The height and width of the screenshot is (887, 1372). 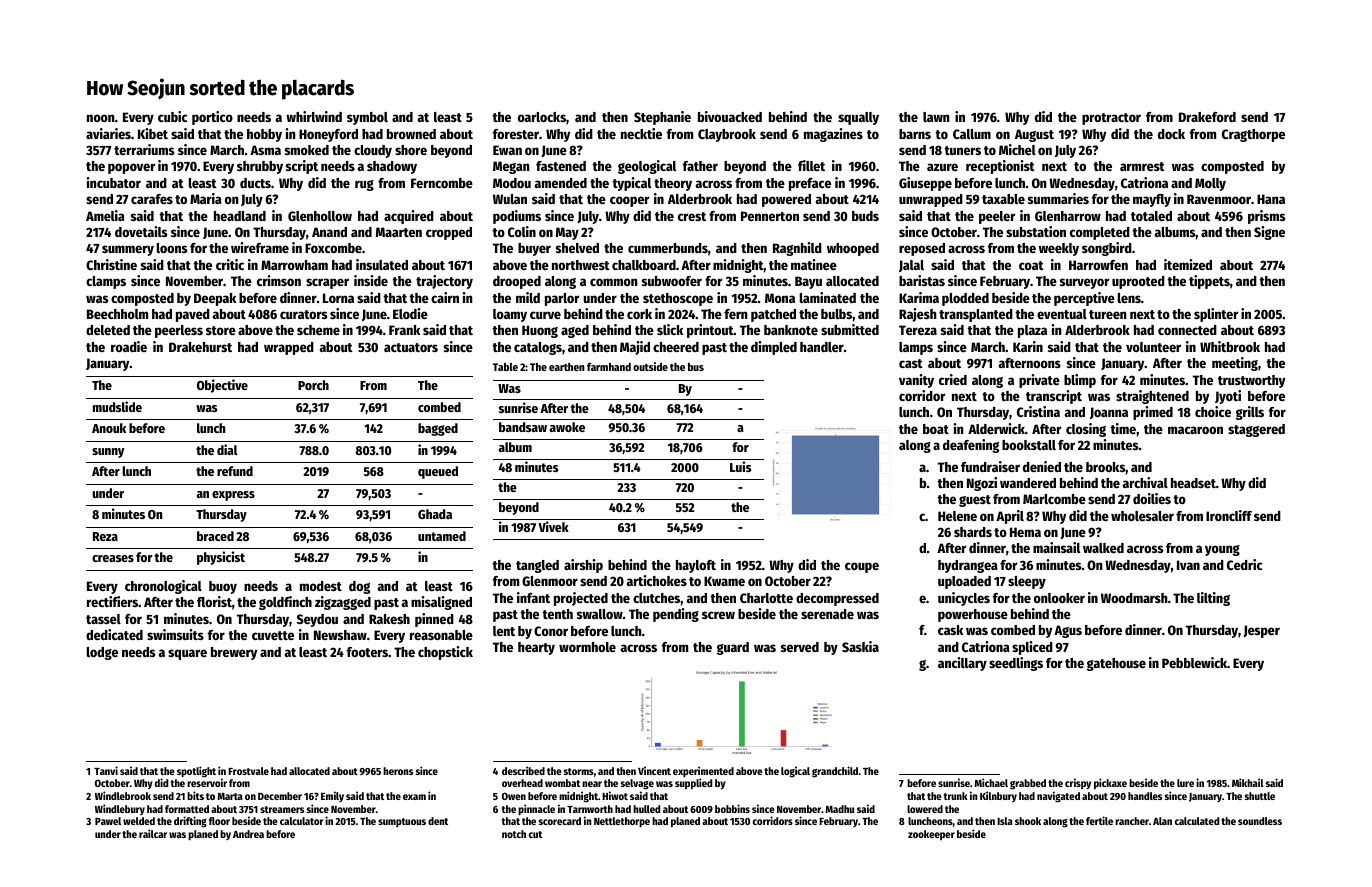 I want to click on Kibet, so click(x=153, y=133).
